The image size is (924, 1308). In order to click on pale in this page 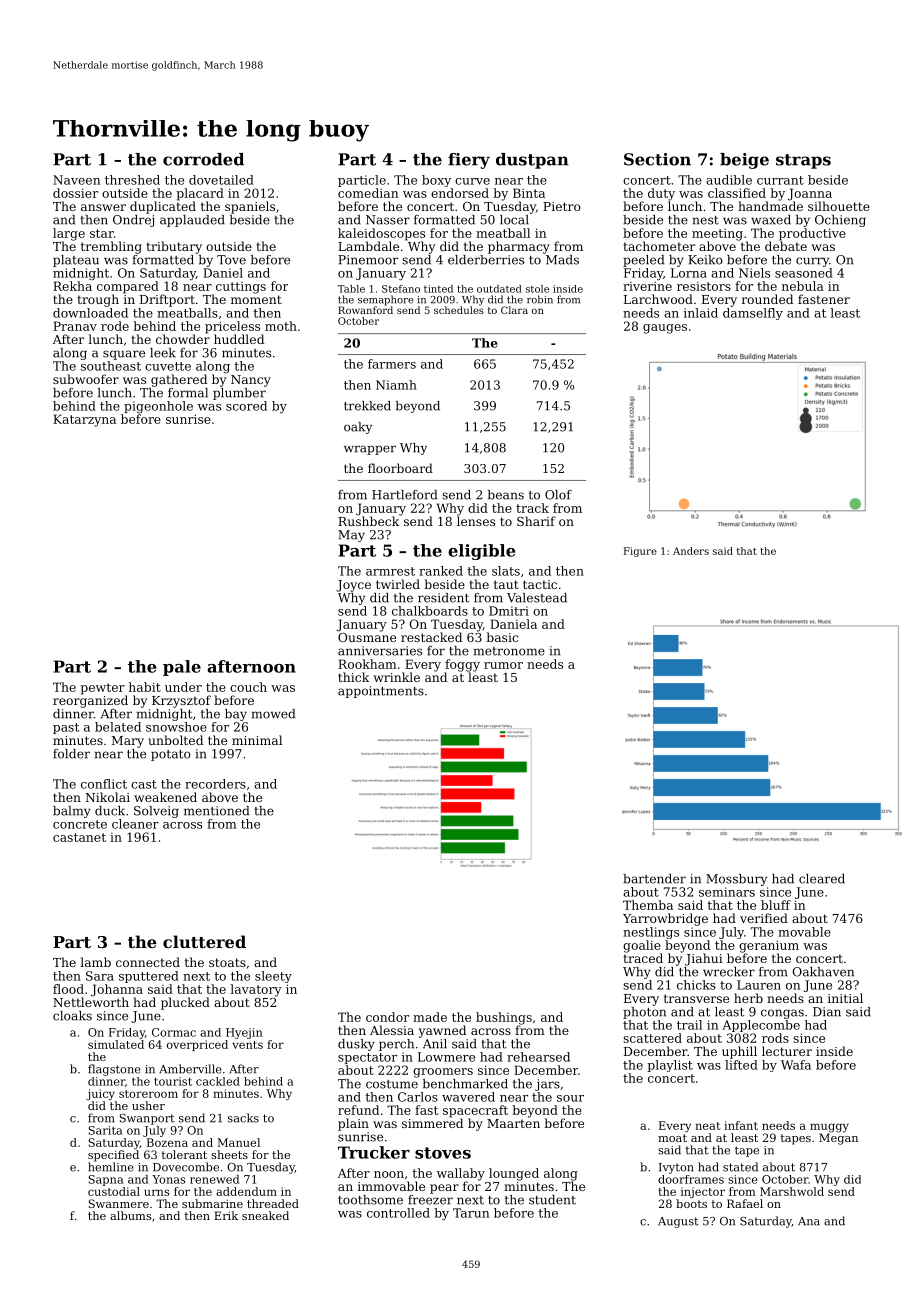, I will do `click(182, 668)`.
